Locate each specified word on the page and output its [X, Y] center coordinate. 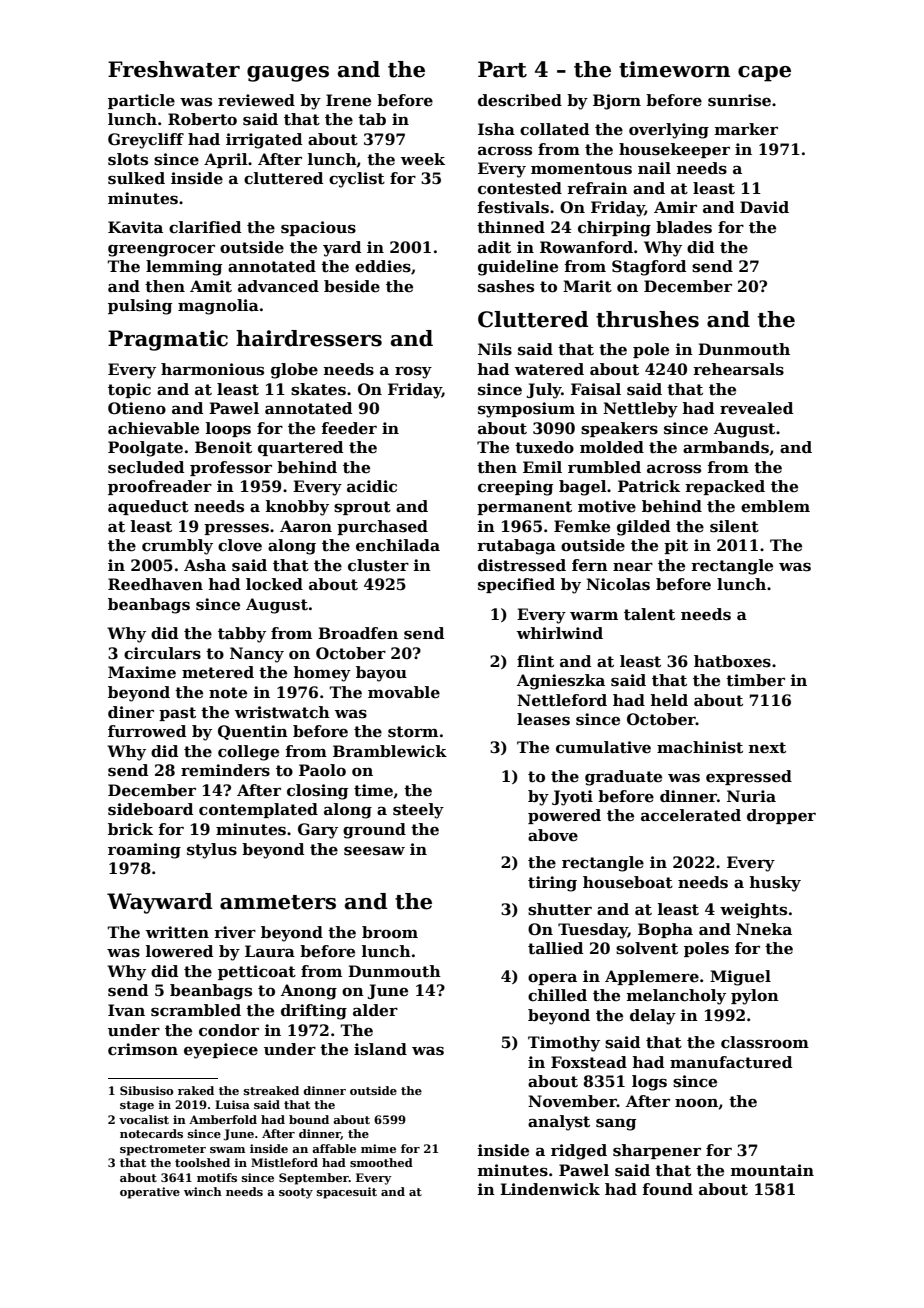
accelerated [691, 815]
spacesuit [347, 1193]
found [667, 1189]
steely [418, 811]
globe [294, 371]
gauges [288, 74]
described [520, 100]
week [423, 159]
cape [764, 74]
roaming [144, 851]
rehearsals [738, 369]
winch [203, 1191]
